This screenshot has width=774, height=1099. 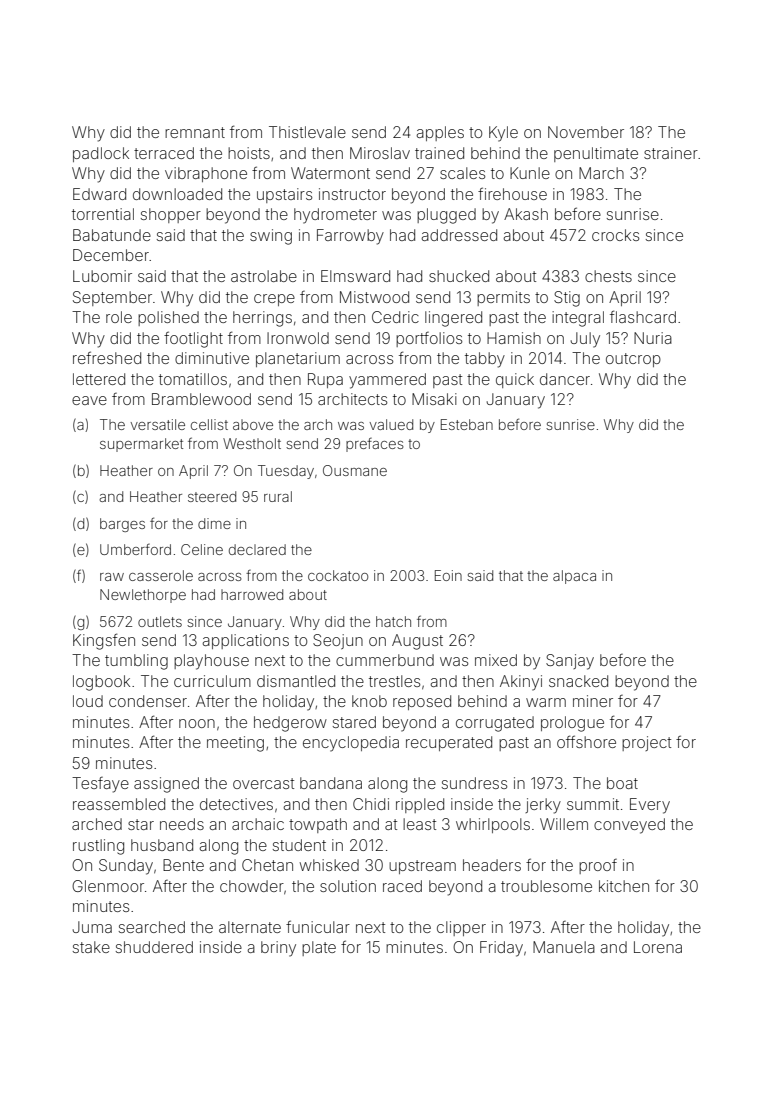 I want to click on addressed, so click(x=459, y=235).
